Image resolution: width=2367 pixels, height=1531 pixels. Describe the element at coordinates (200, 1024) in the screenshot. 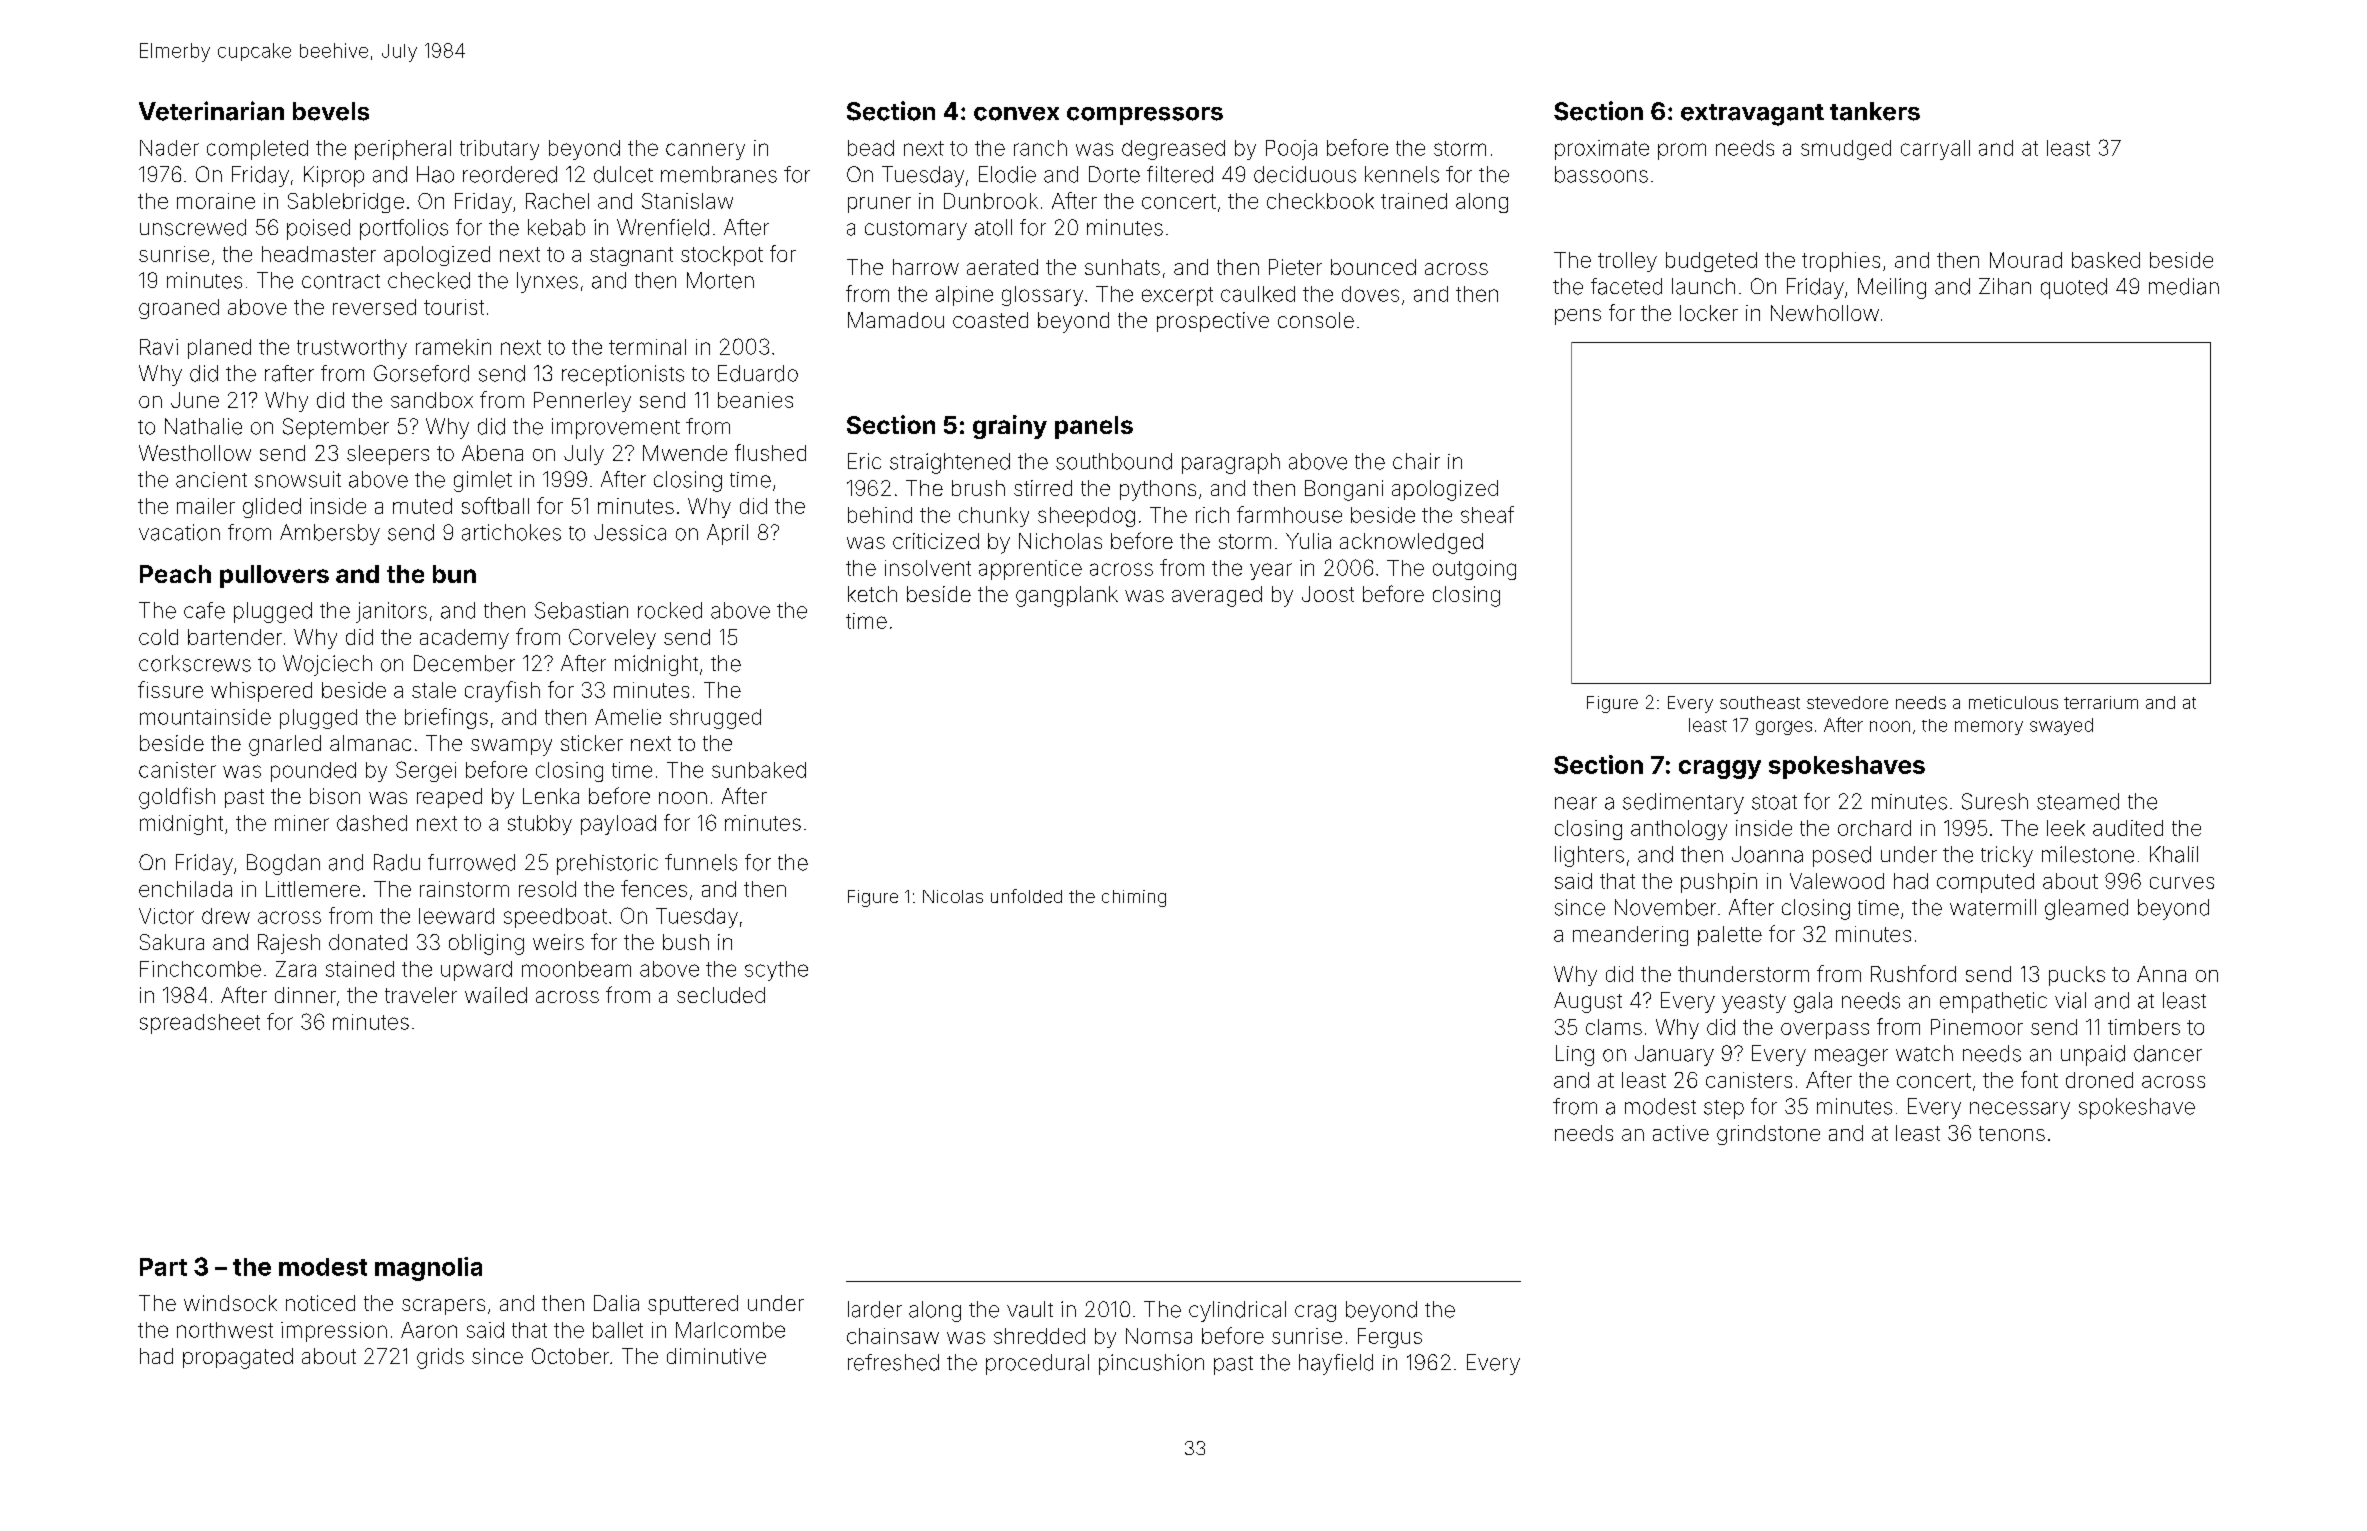

I see `spreadsheet` at that location.
